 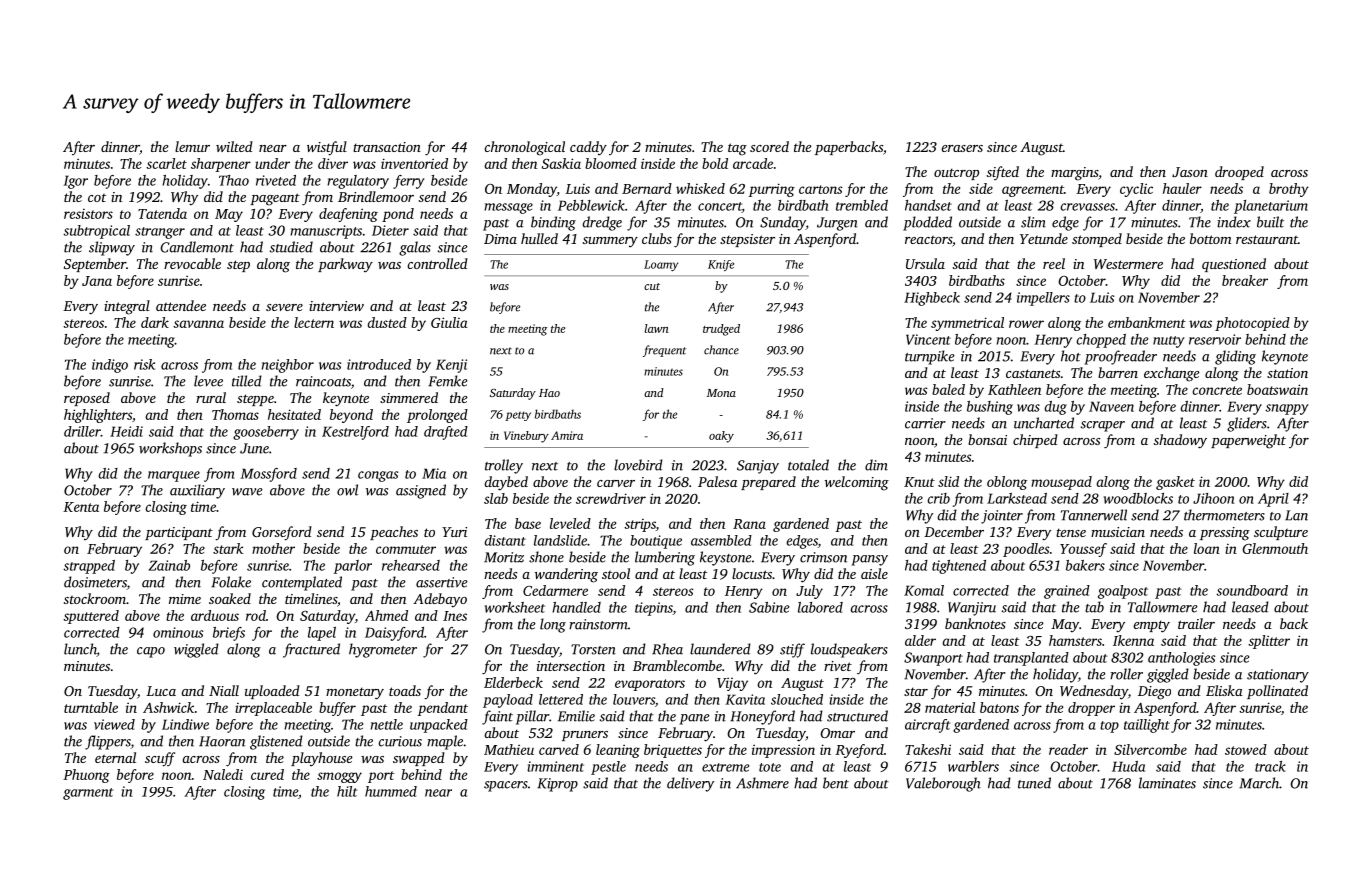 I want to click on scored, so click(x=769, y=146).
